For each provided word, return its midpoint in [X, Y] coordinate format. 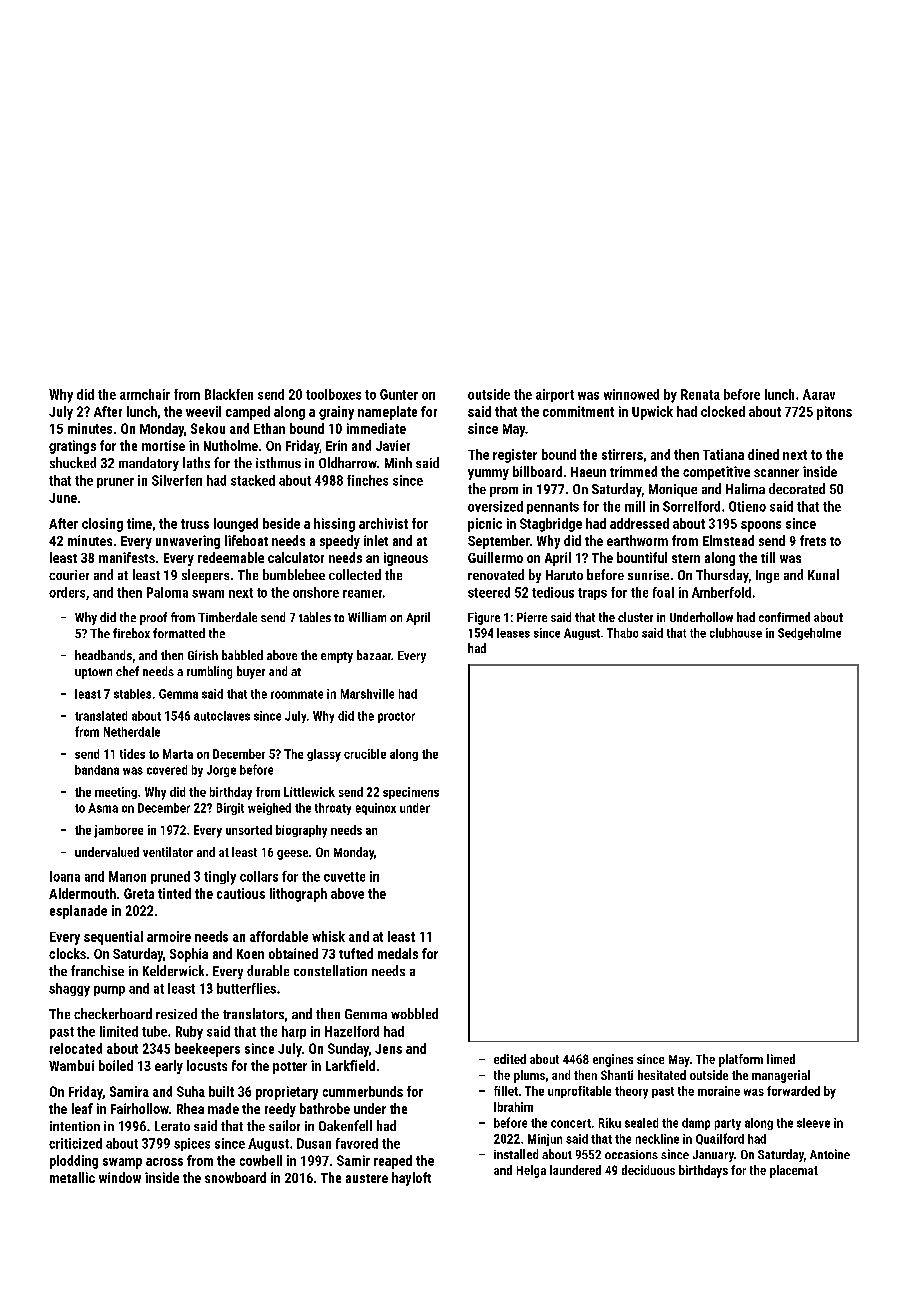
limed [781, 1059]
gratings [72, 447]
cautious [241, 893]
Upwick [652, 413]
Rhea [190, 1108]
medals [398, 953]
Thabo [622, 633]
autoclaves [222, 716]
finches [367, 480]
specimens [411, 793]
